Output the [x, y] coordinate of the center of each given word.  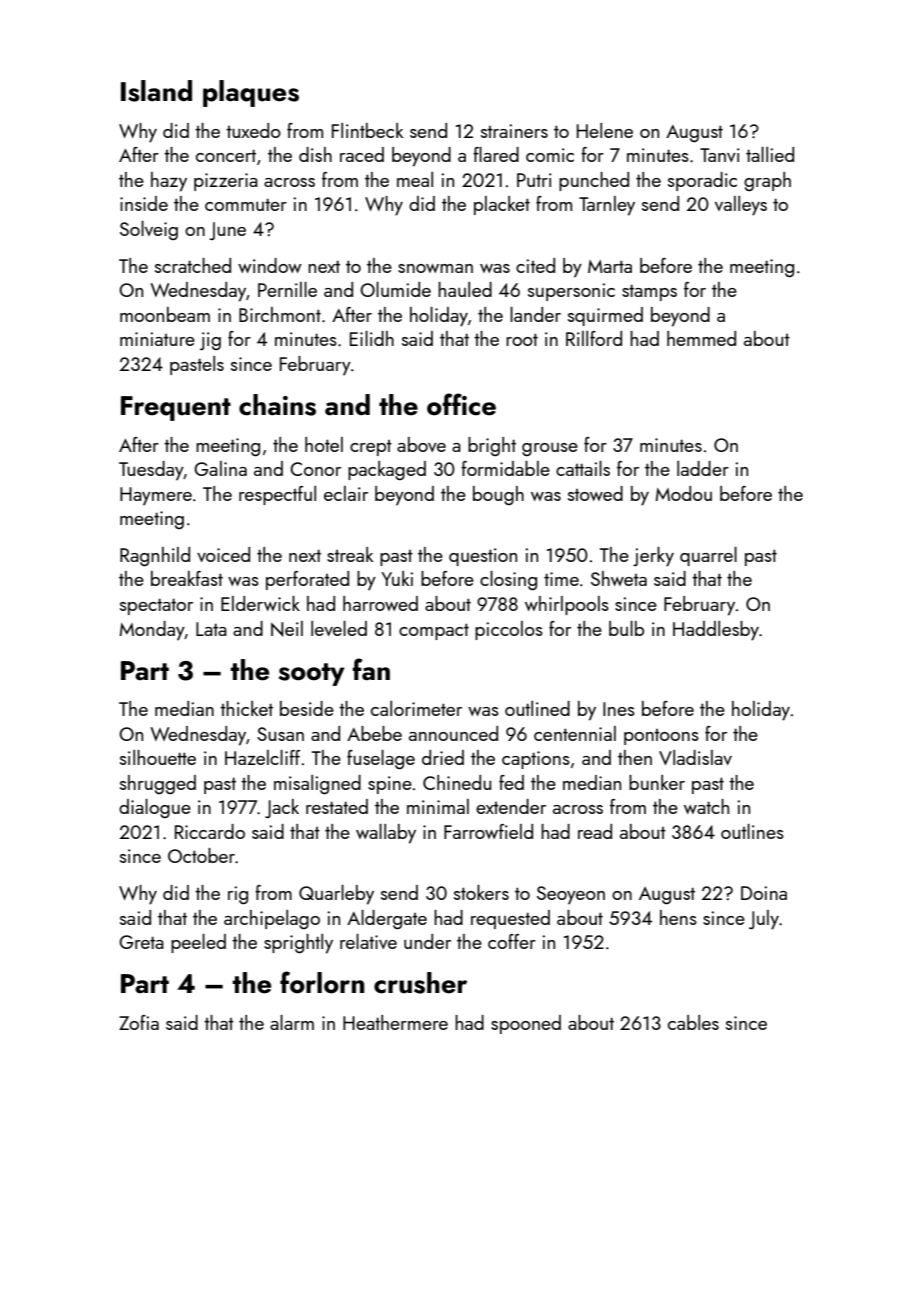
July [764, 920]
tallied [770, 154]
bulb [626, 628]
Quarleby [336, 895]
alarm [292, 1022]
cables [693, 1022]
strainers [514, 131]
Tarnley [607, 206]
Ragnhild [155, 557]
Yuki [397, 578]
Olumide [395, 289]
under [427, 941]
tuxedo [253, 130]
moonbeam [165, 314]
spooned [526, 1024]
